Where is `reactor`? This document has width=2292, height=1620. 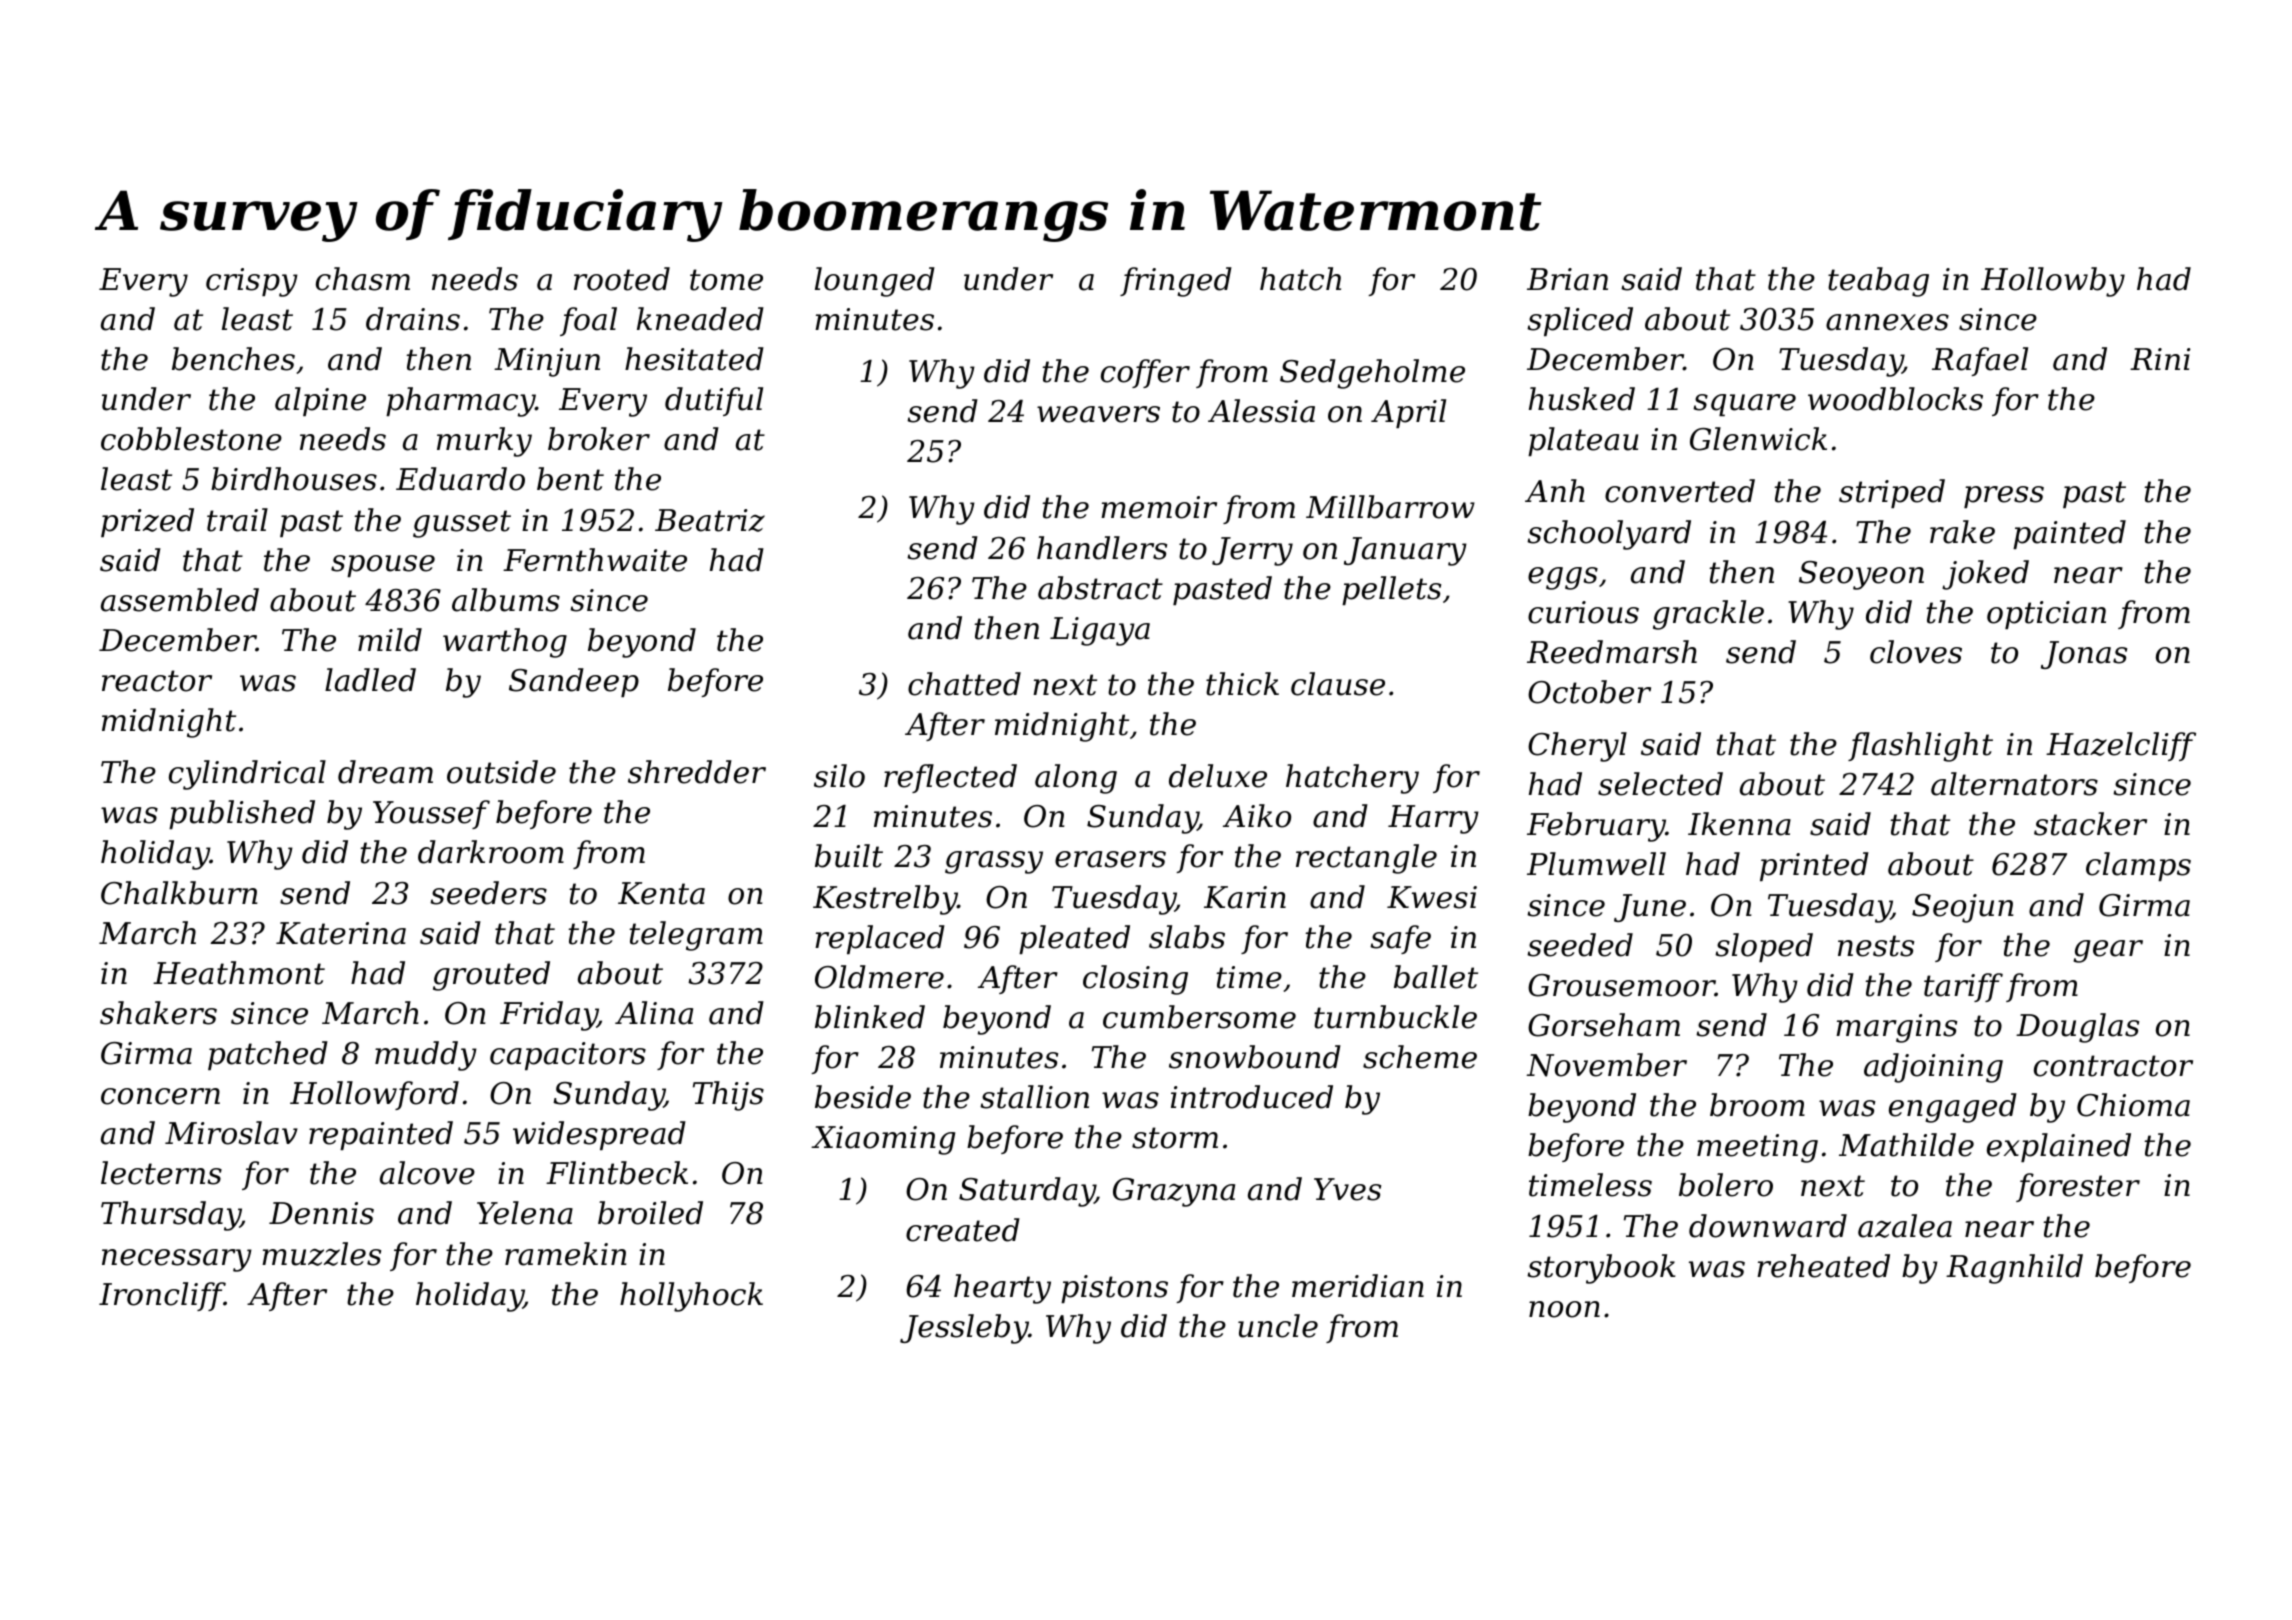
reactor is located at coordinates (157, 681).
